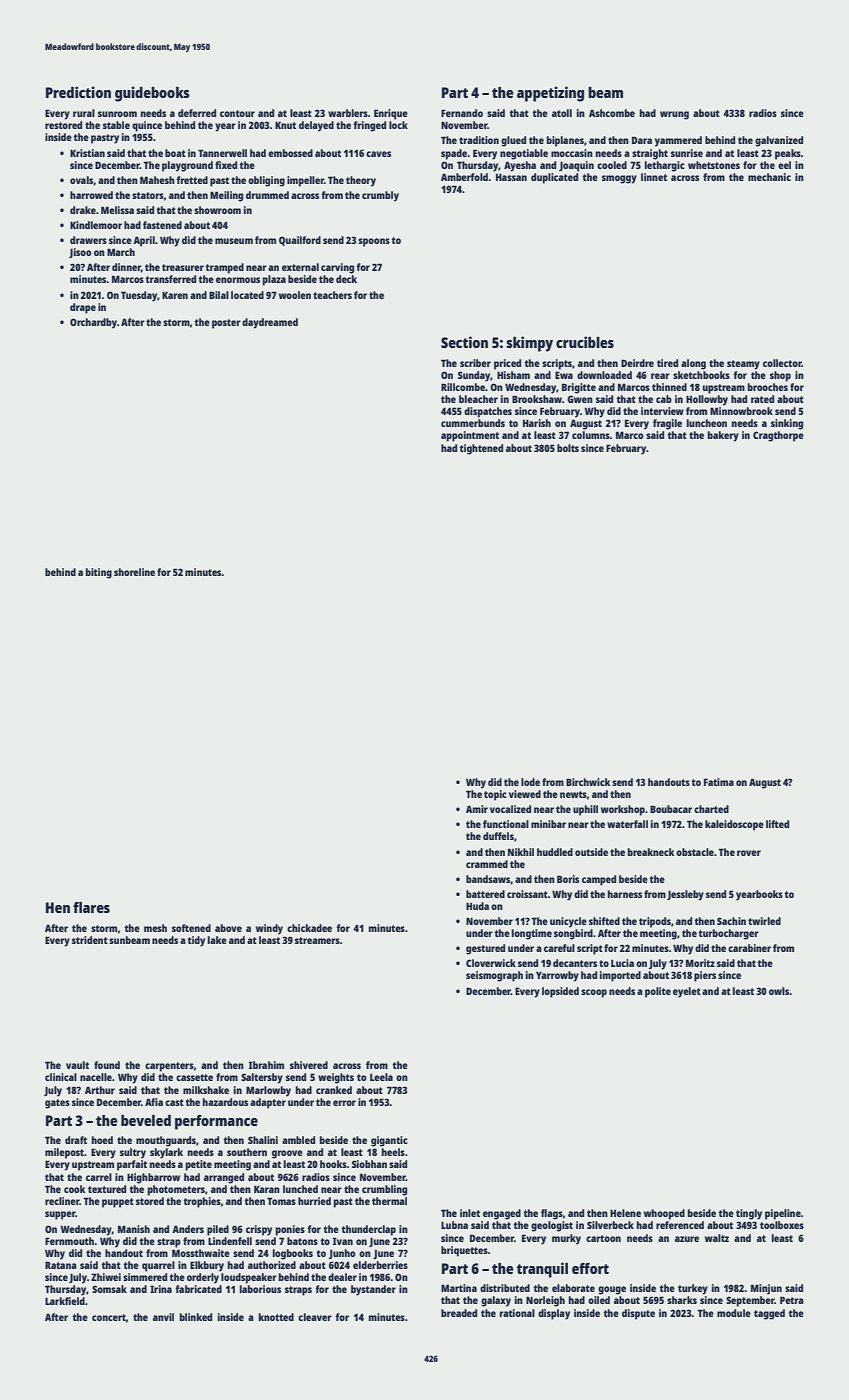 Image resolution: width=849 pixels, height=1400 pixels. I want to click on deferred, so click(197, 113).
